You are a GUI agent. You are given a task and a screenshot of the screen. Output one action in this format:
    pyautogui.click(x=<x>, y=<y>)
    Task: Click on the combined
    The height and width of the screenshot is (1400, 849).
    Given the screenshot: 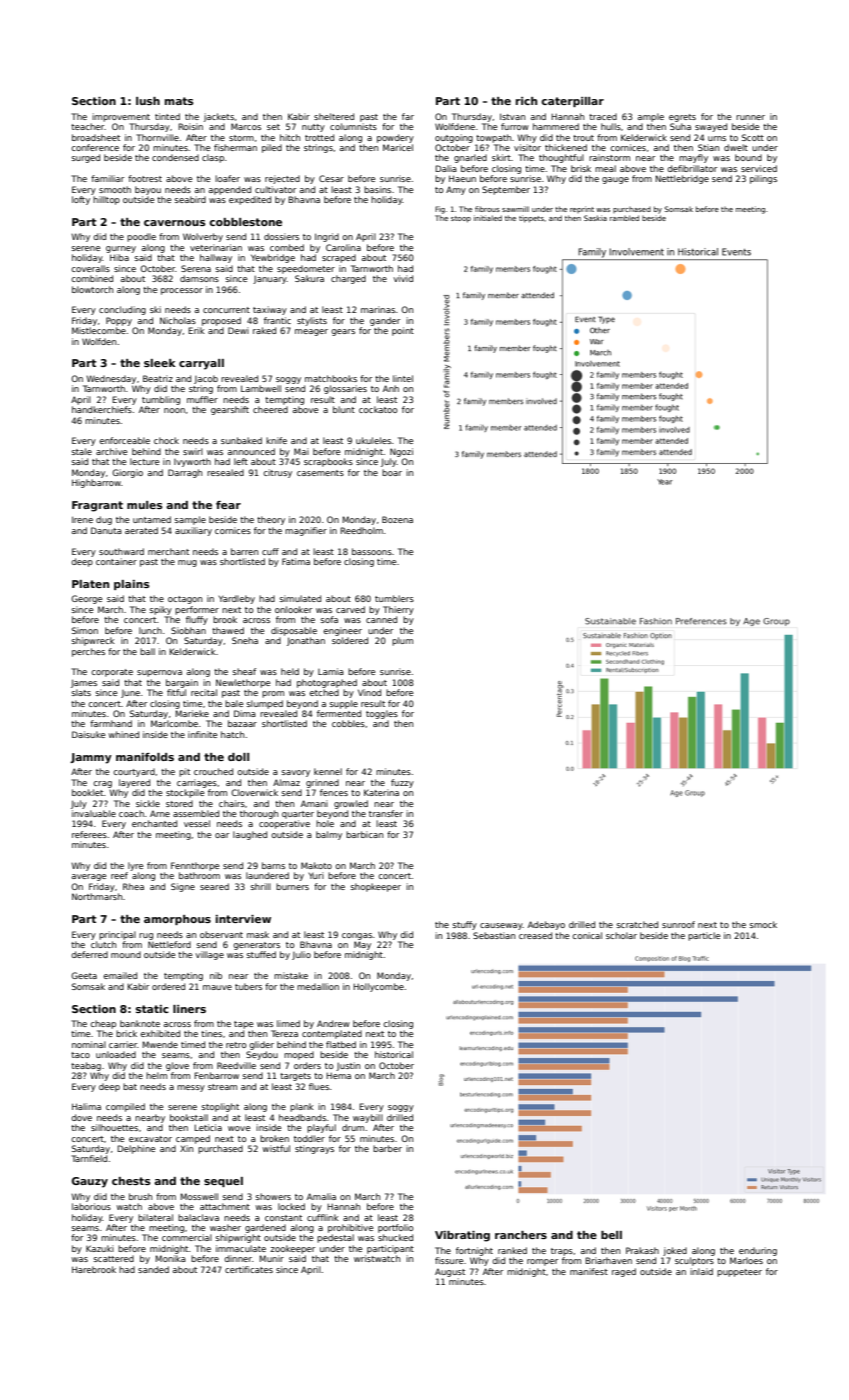 What is the action you would take?
    pyautogui.click(x=92, y=278)
